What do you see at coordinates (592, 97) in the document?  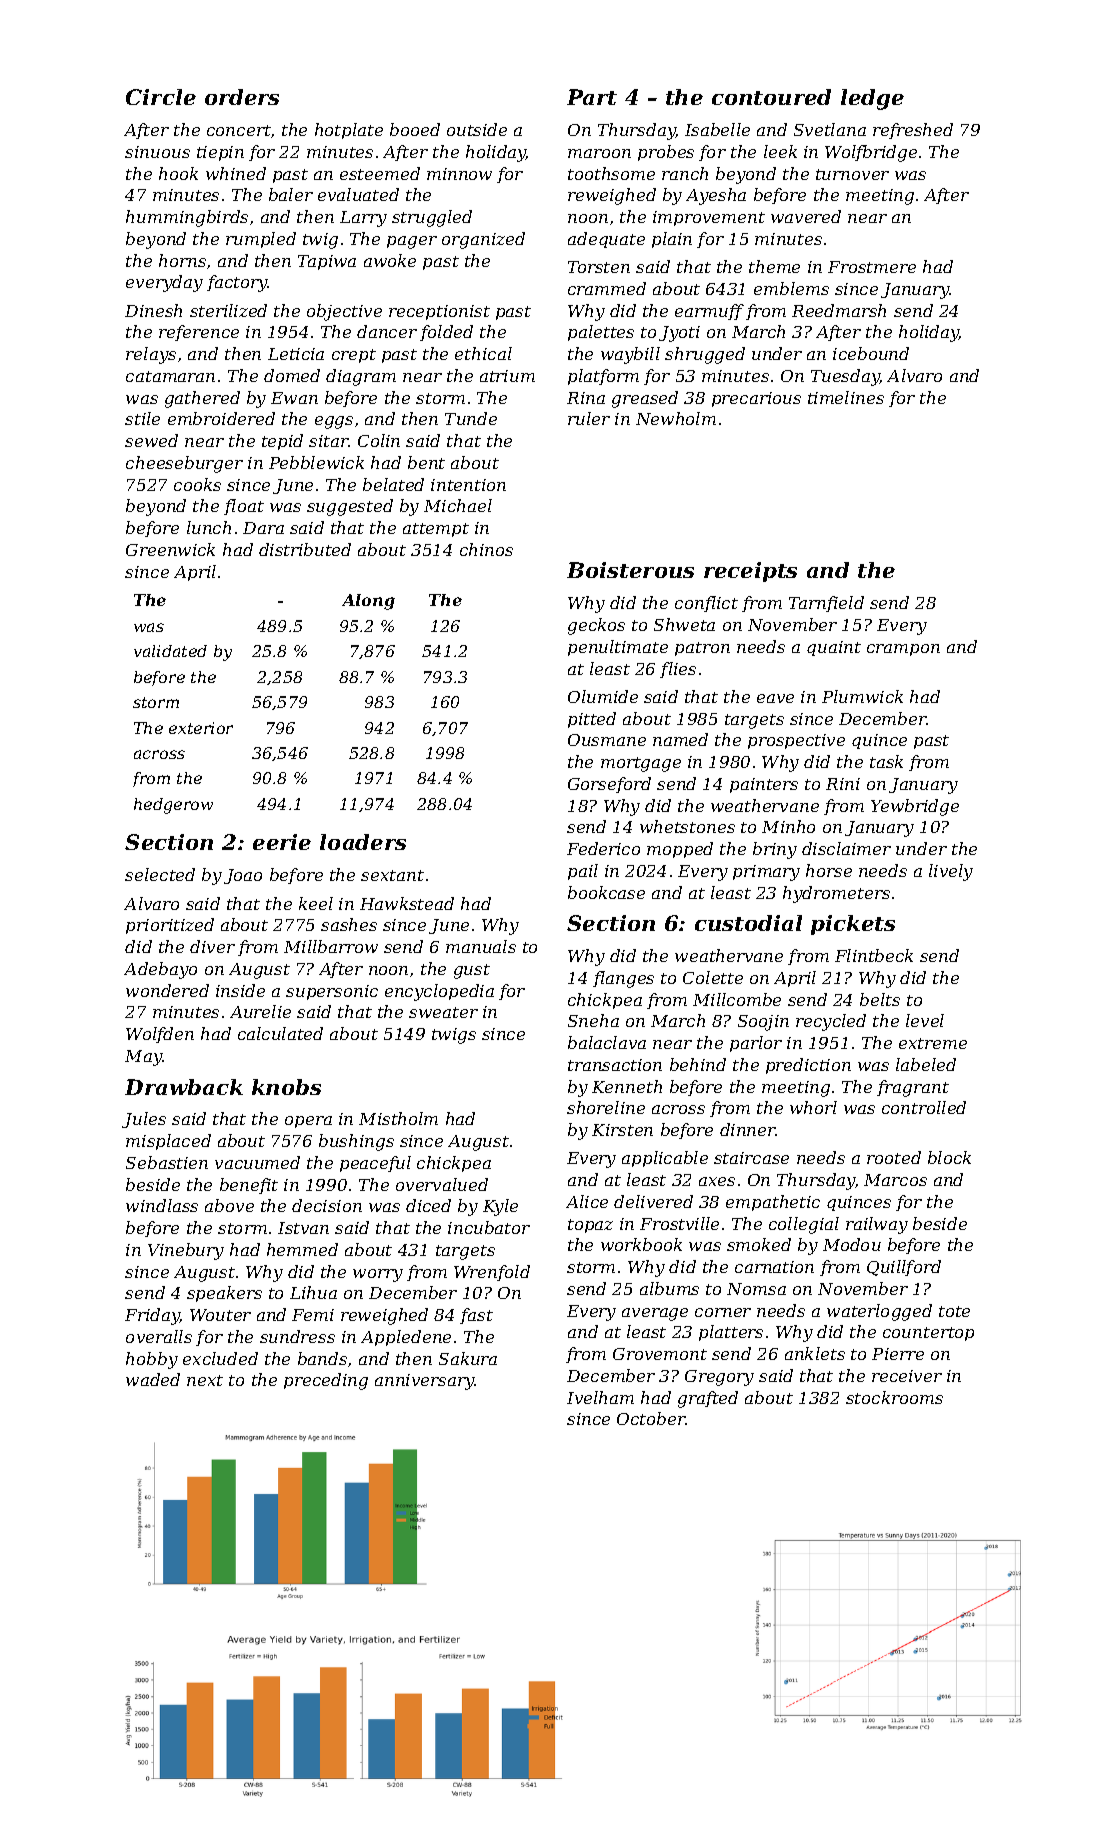 I see `Part` at bounding box center [592, 97].
